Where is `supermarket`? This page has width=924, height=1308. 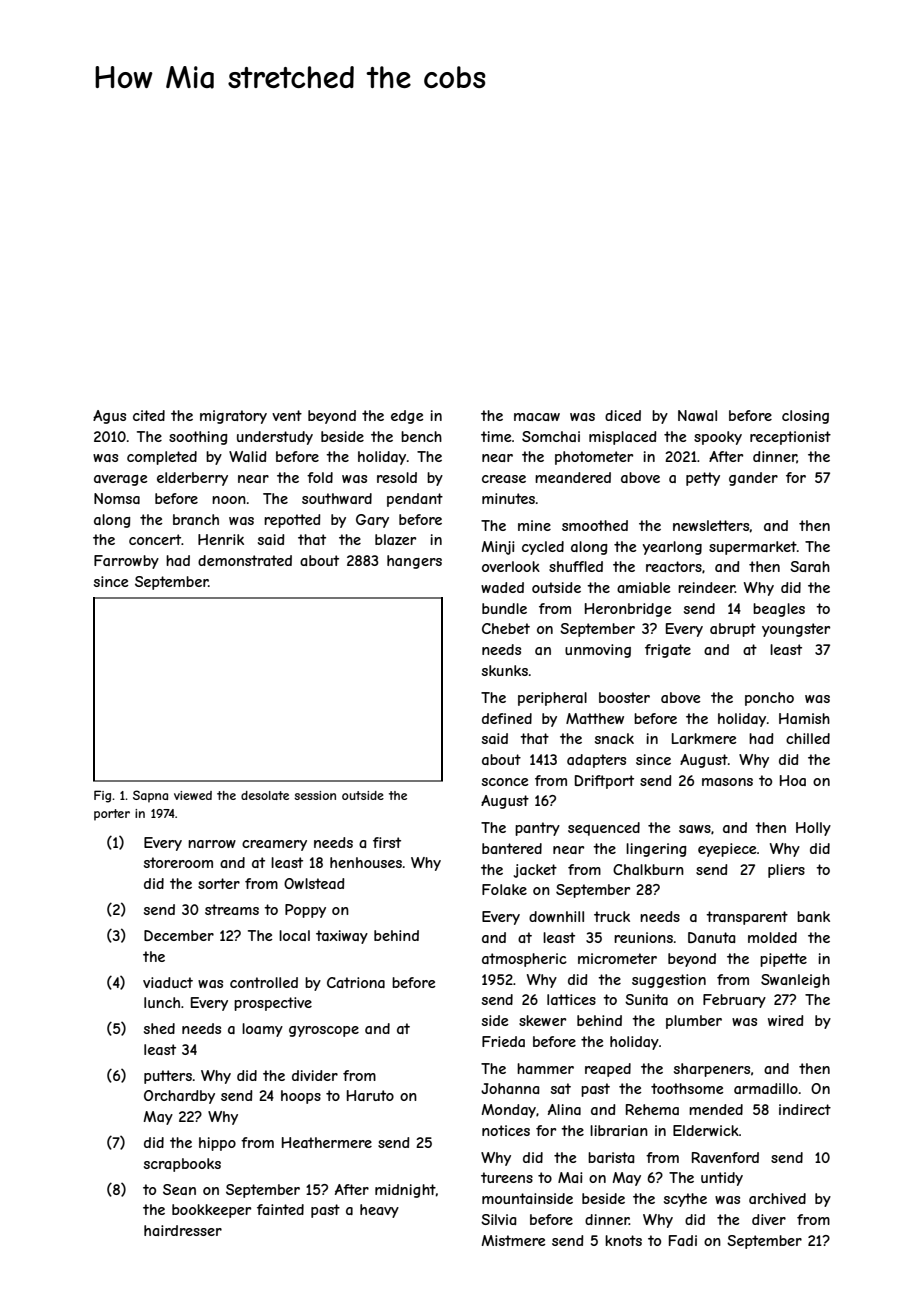
supermarket is located at coordinates (753, 548).
